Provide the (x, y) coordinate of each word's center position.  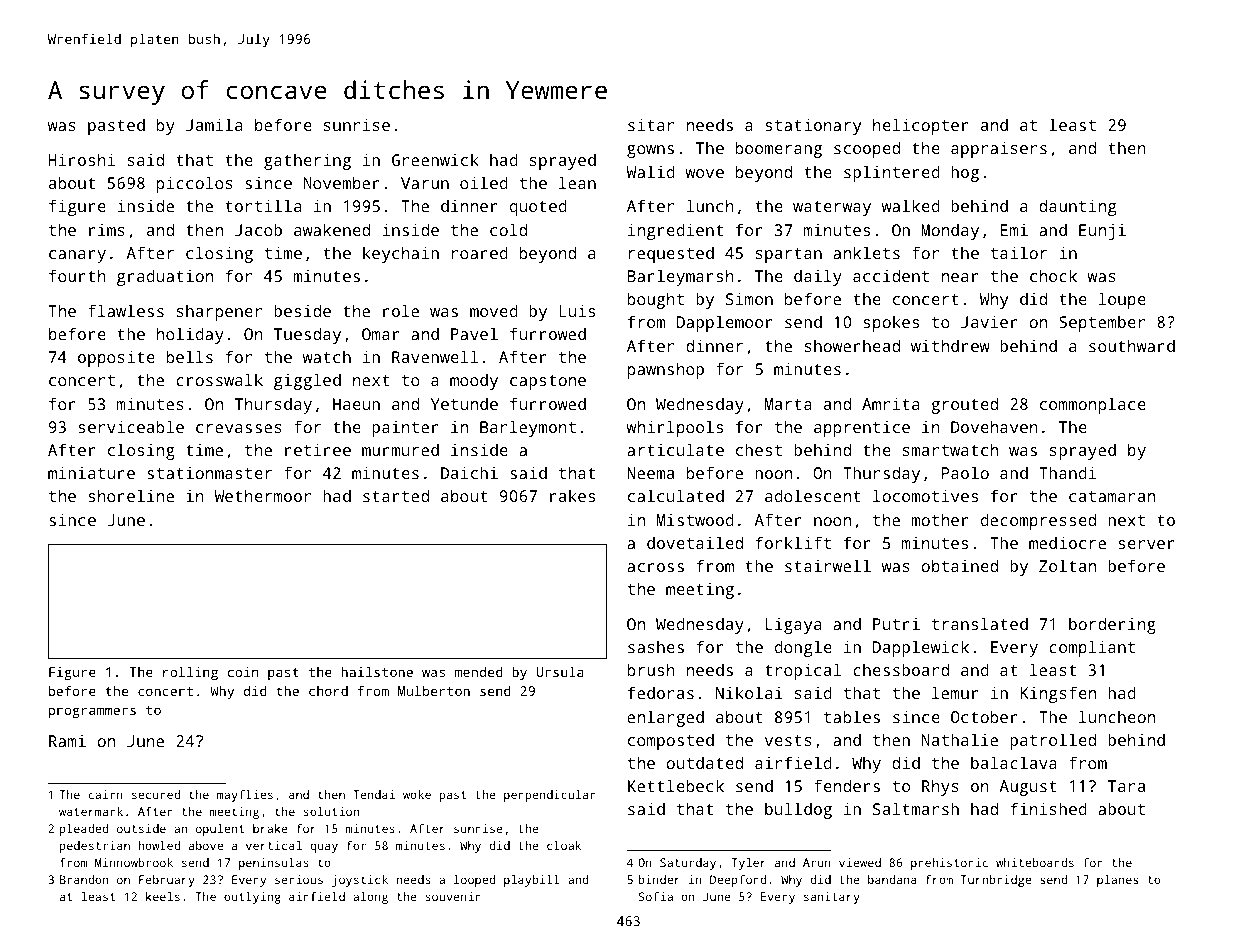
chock (1053, 275)
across (655, 567)
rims (107, 230)
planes (1117, 881)
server (1146, 544)
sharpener (219, 312)
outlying (252, 898)
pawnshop (666, 370)
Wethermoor (262, 495)
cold (508, 229)
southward (1132, 345)
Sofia (656, 896)
